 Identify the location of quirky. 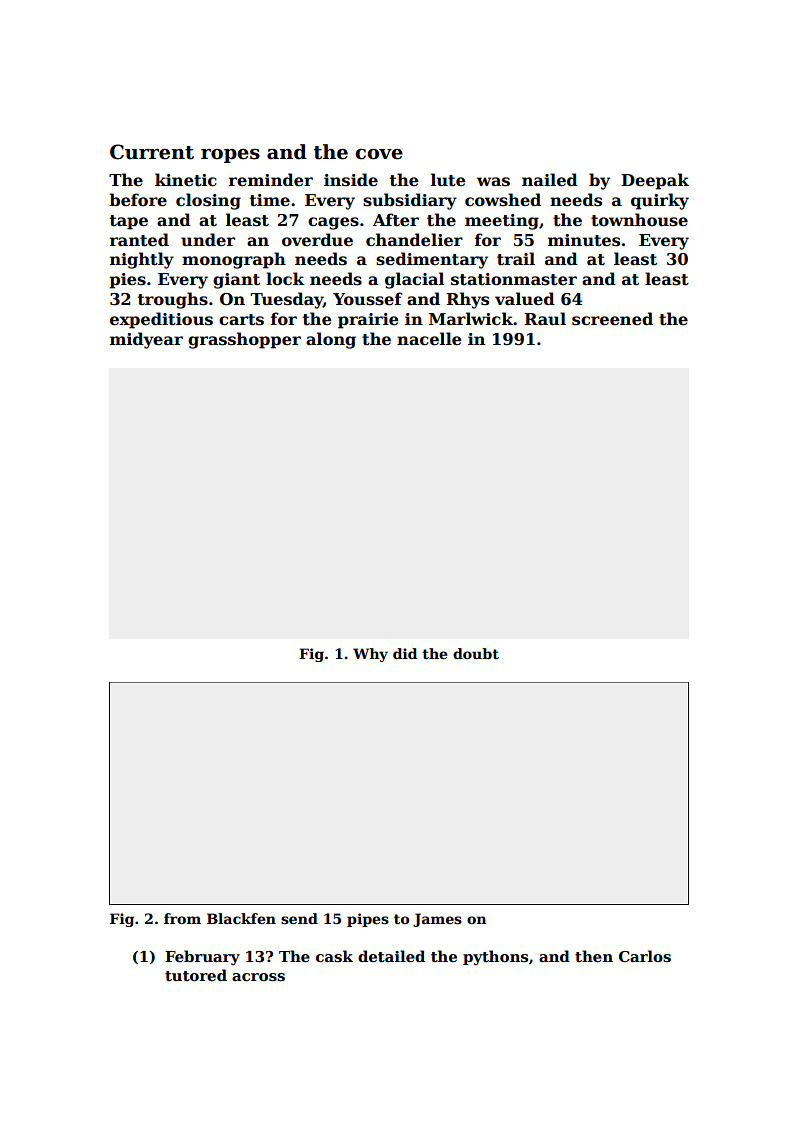
(660, 201).
